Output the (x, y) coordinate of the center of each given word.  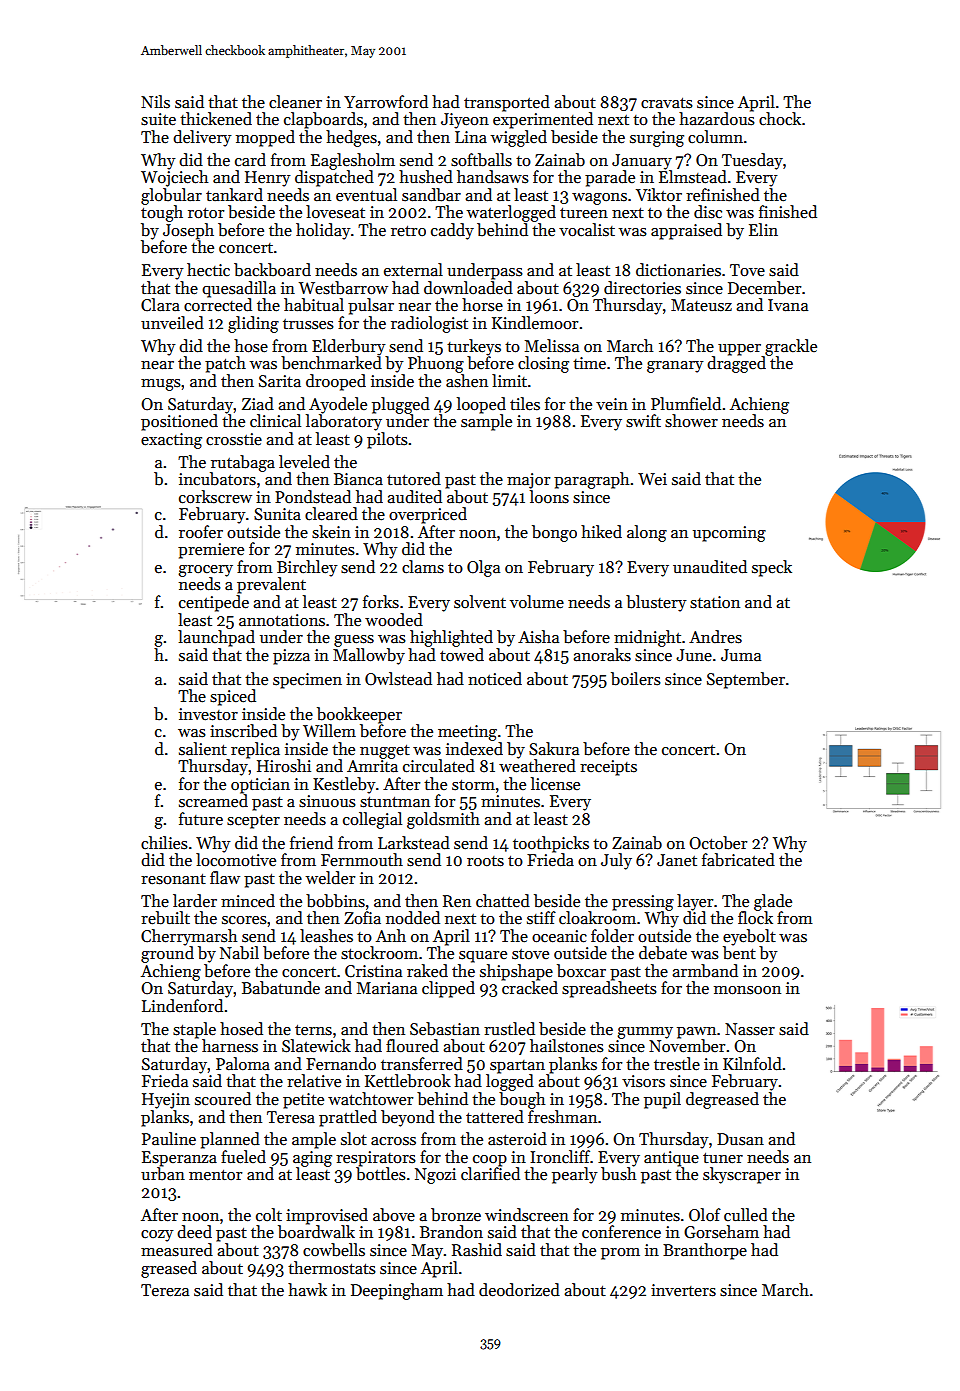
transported (507, 103)
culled (746, 1215)
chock (780, 119)
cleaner (295, 102)
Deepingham (397, 1291)
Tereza (165, 1290)
